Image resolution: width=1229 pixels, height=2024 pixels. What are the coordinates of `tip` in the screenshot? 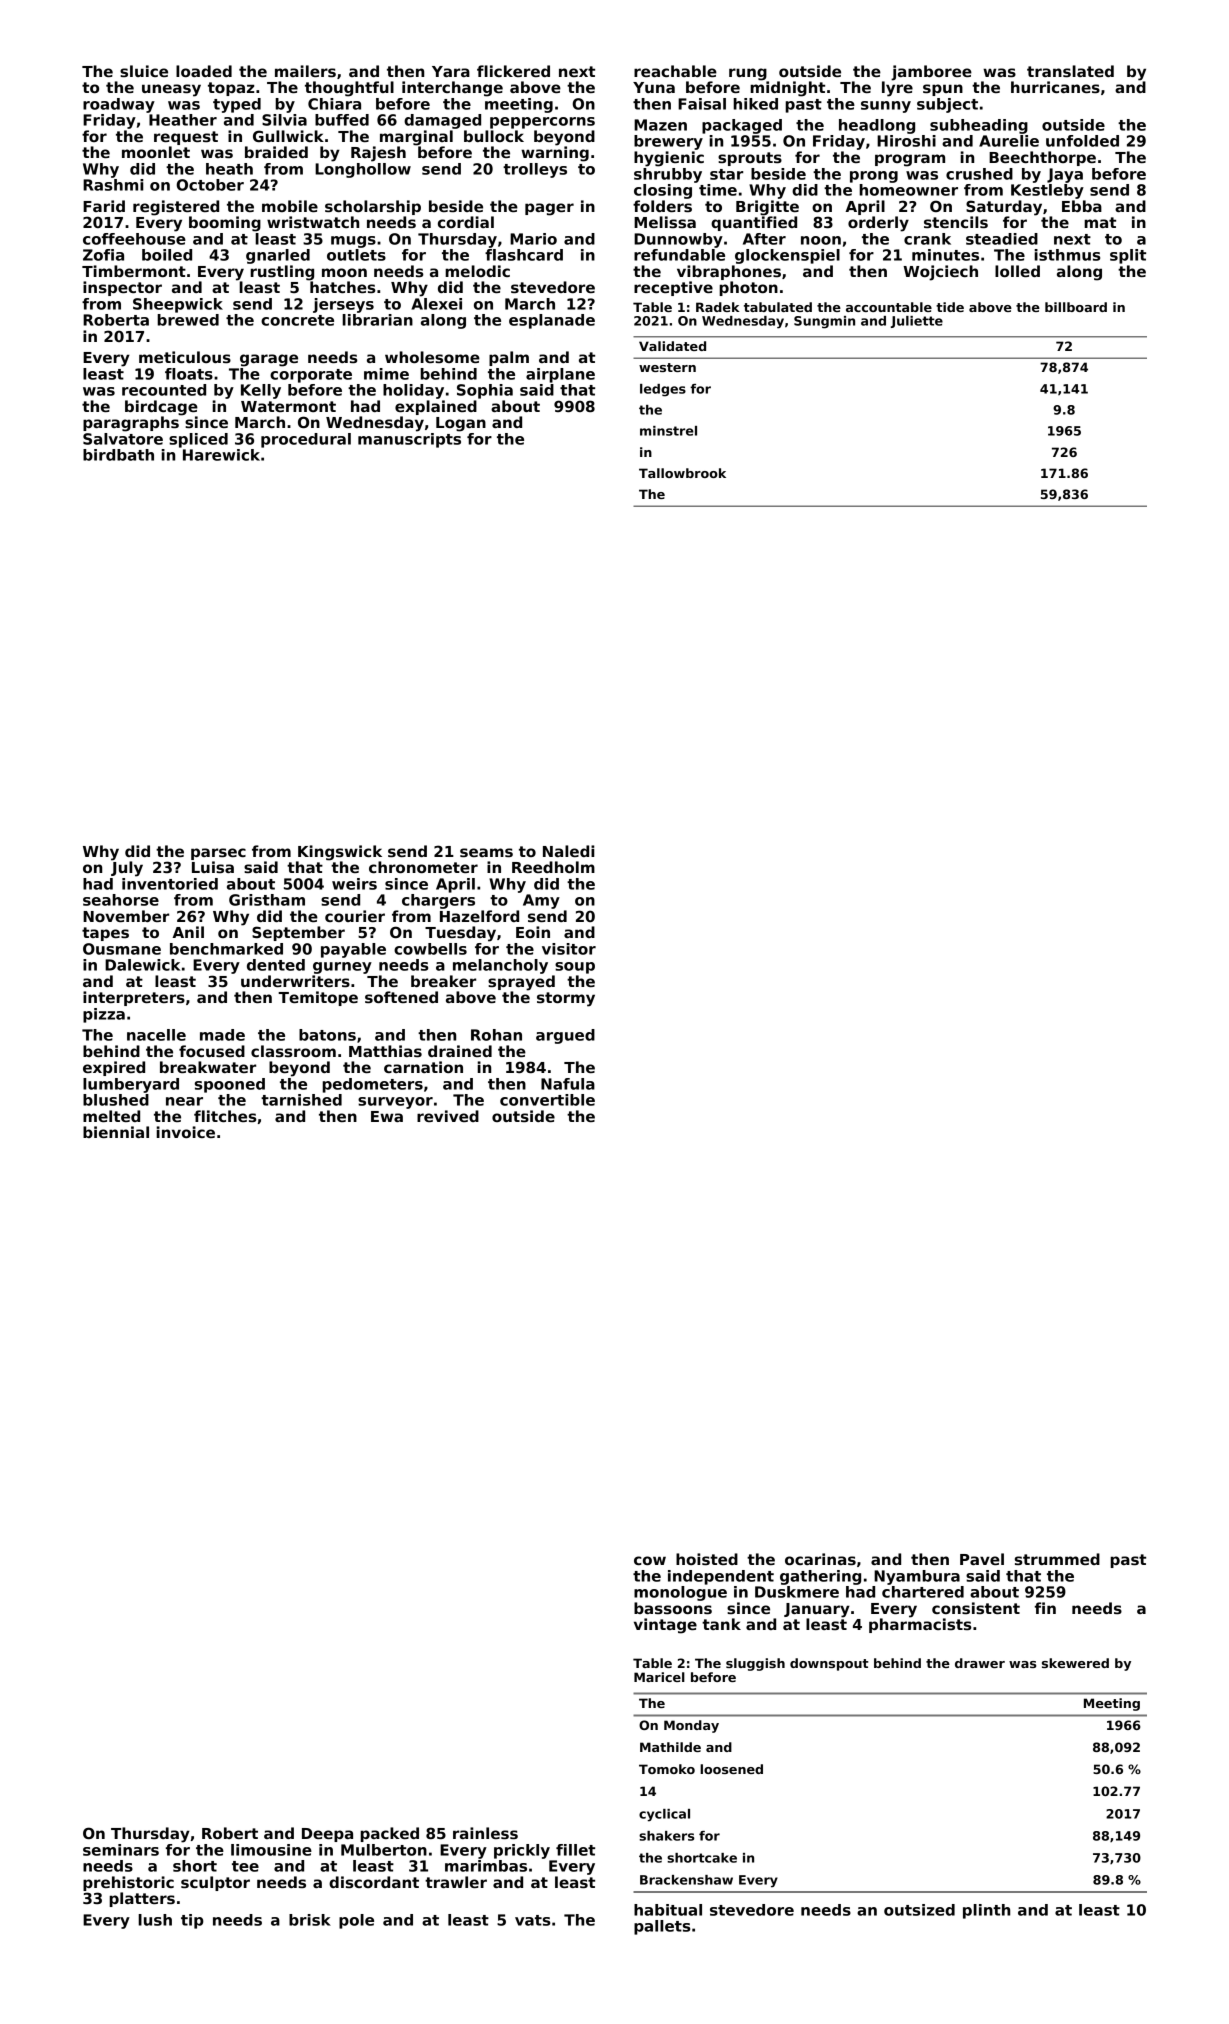 It's located at (192, 1921).
